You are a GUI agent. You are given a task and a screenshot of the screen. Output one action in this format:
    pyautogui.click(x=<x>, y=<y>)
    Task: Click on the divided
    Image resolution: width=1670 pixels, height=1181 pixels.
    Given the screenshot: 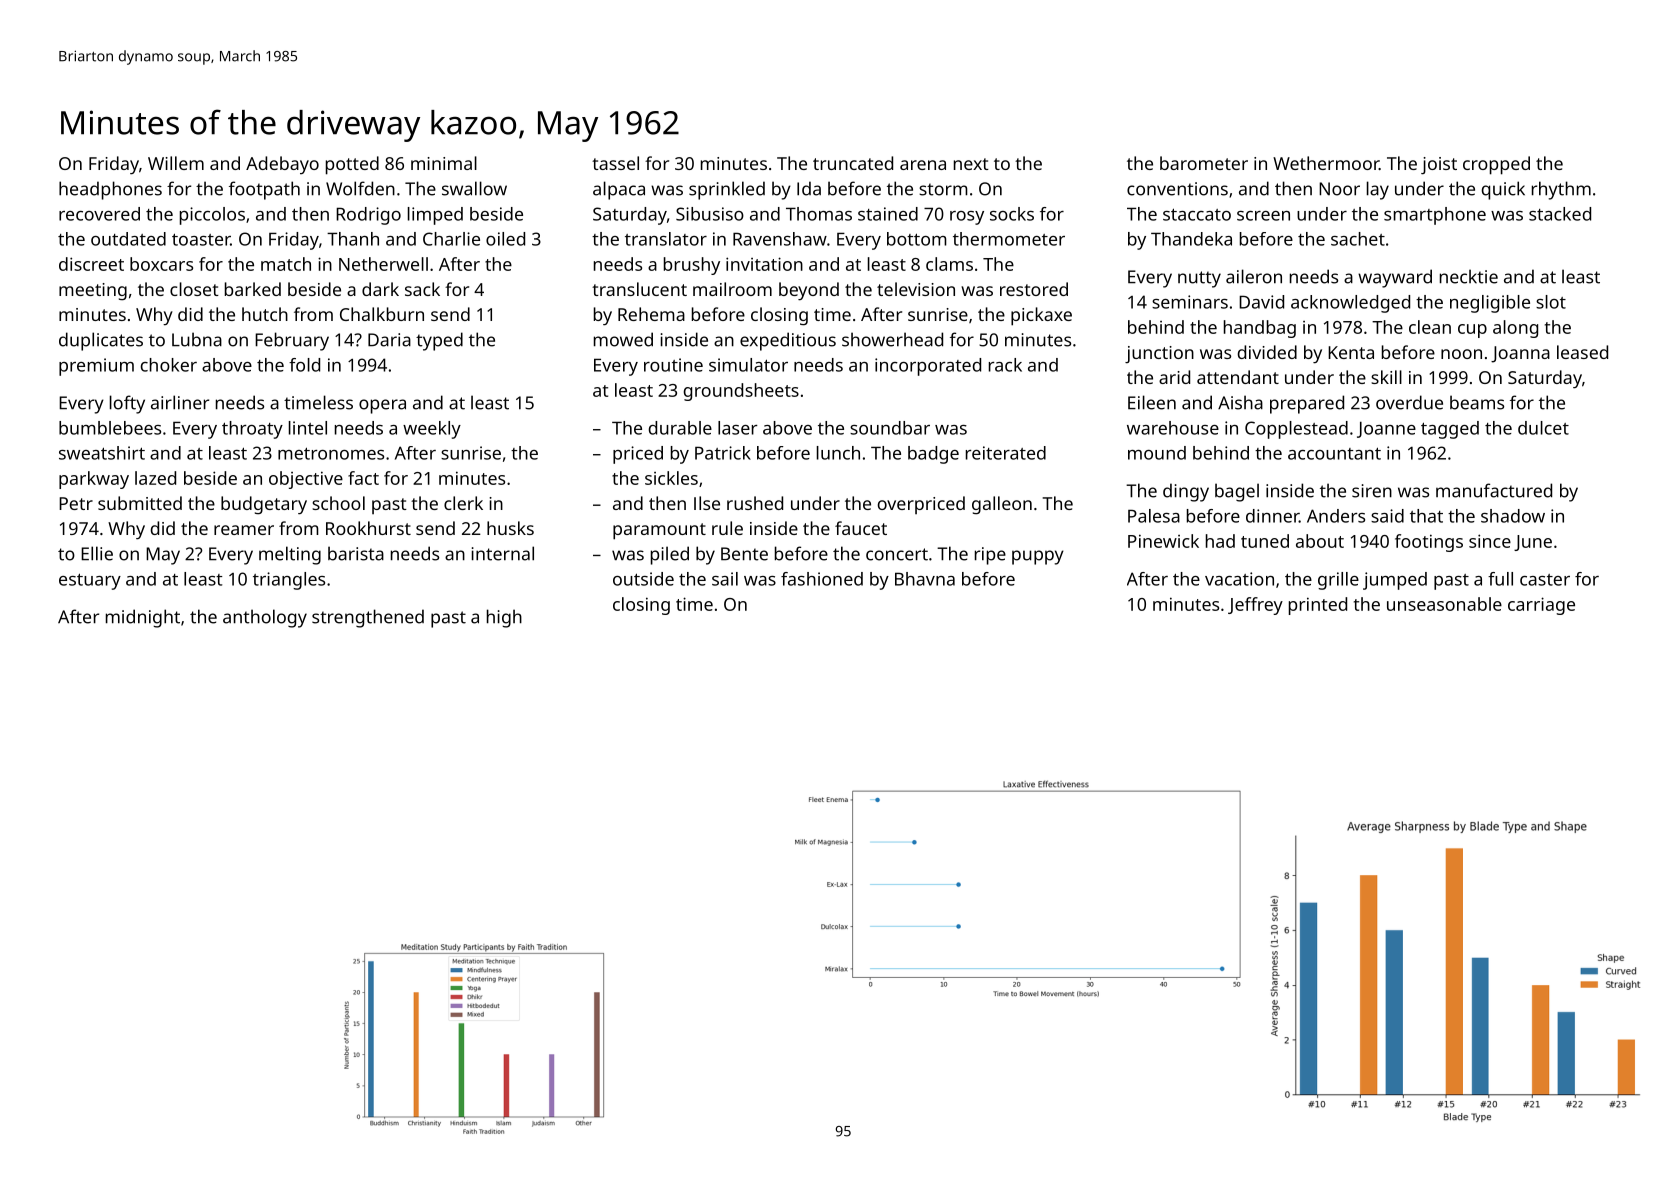 What is the action you would take?
    pyautogui.click(x=1267, y=352)
